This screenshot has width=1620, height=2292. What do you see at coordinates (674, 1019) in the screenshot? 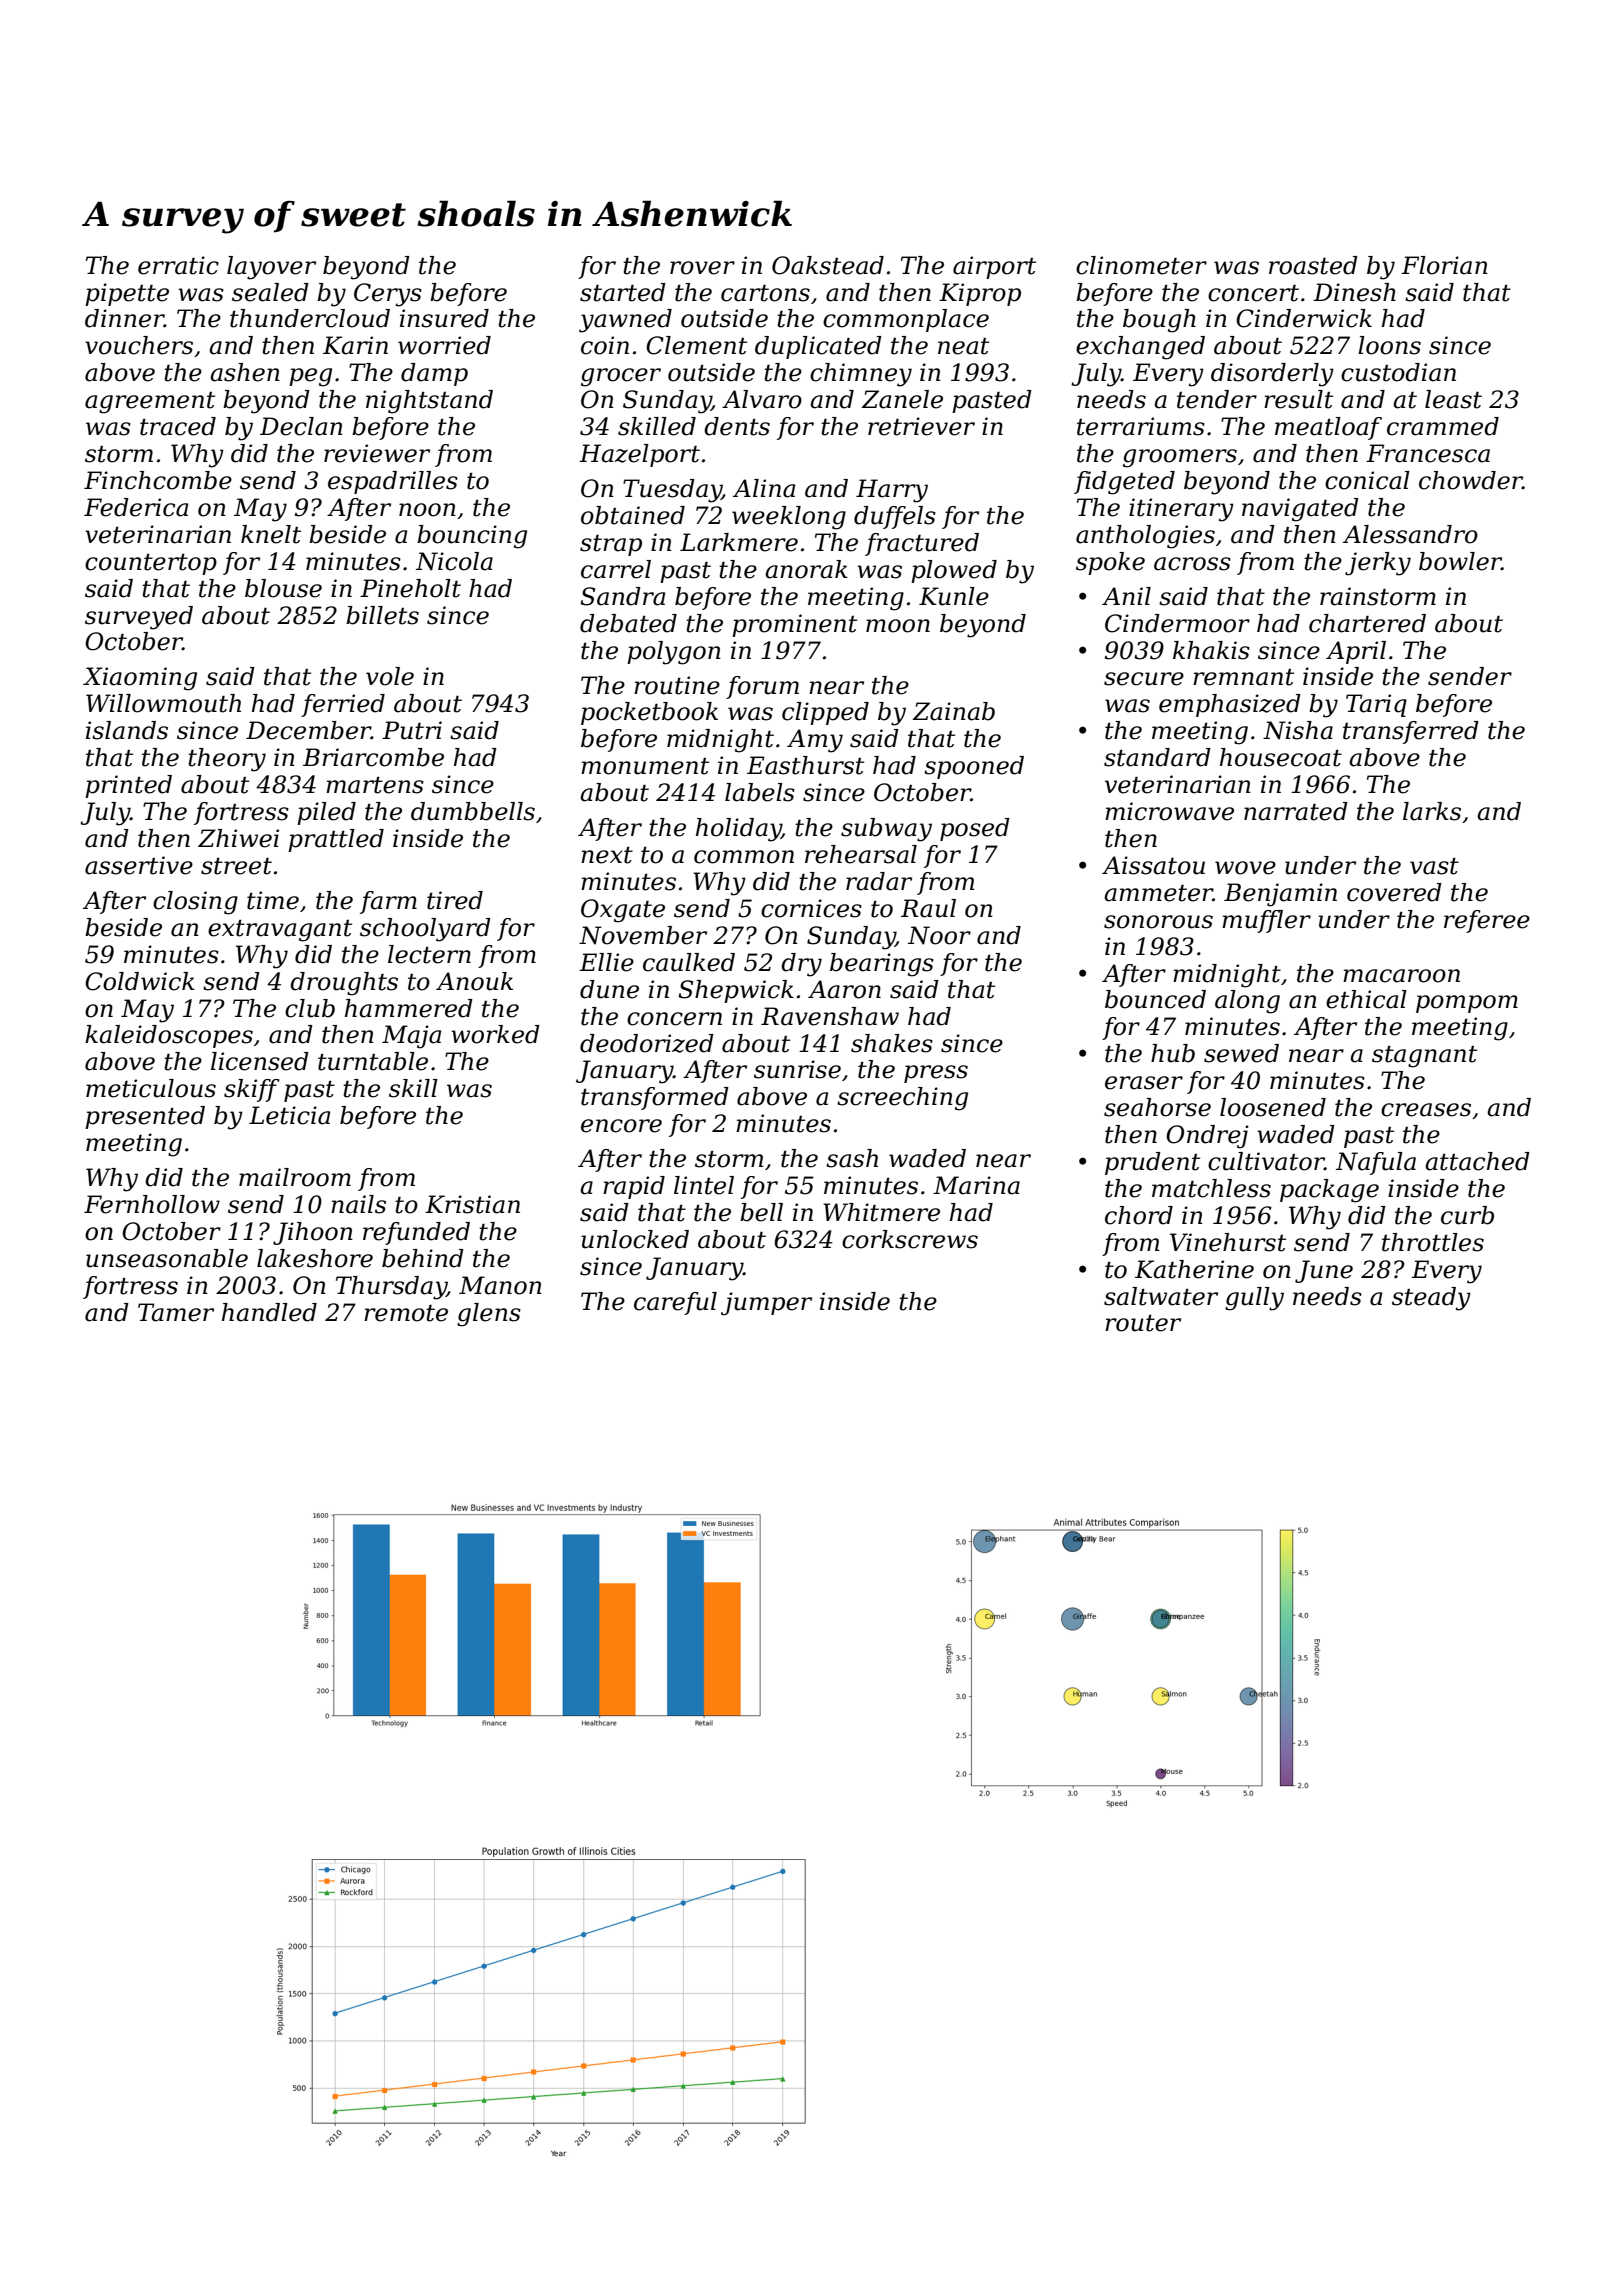
I see `concern` at bounding box center [674, 1019].
